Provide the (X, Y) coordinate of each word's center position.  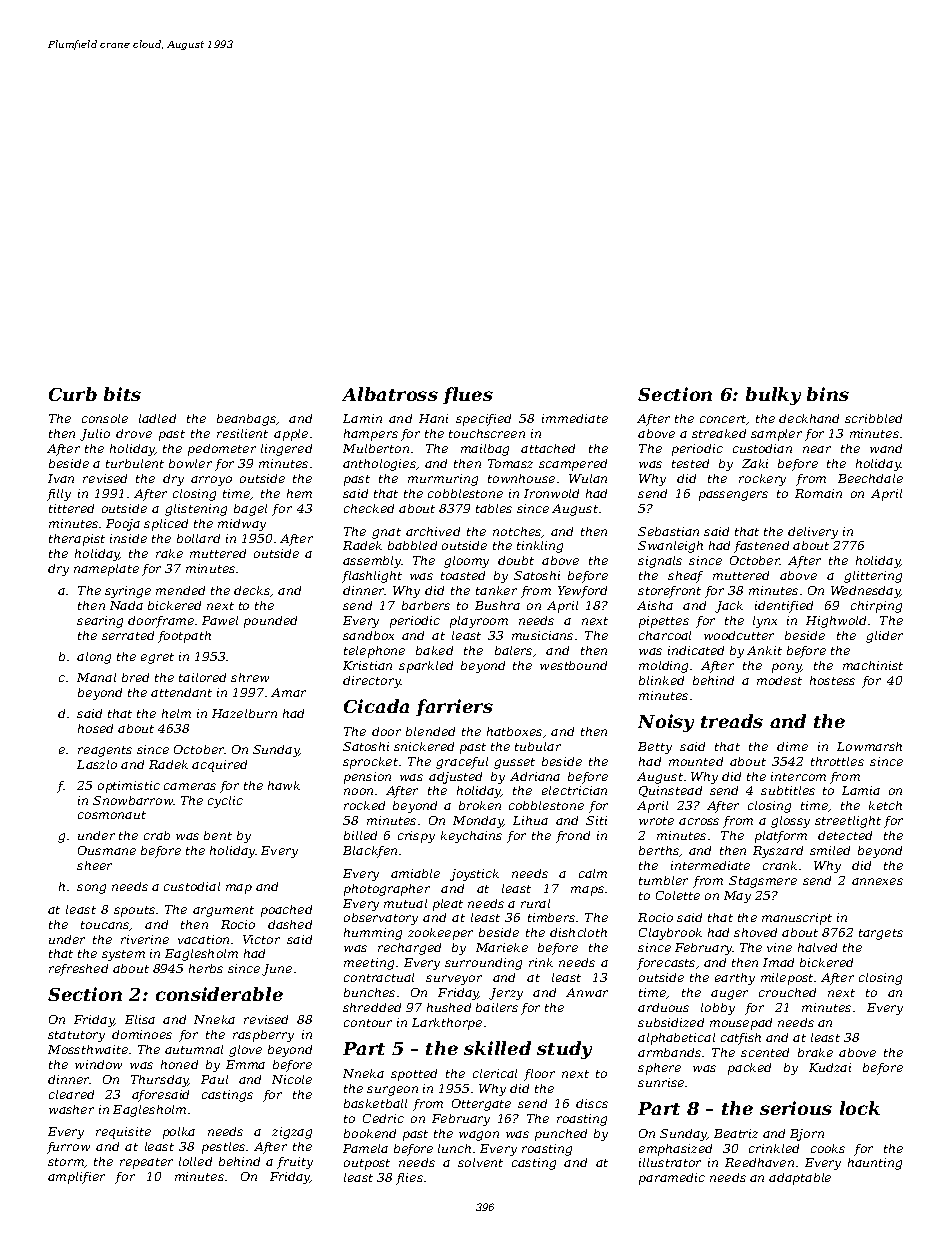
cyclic (225, 802)
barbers (426, 605)
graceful (462, 763)
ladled (157, 418)
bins (828, 394)
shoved (755, 932)
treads (732, 721)
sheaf (685, 577)
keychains (471, 837)
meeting (369, 964)
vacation (203, 939)
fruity (295, 1163)
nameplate (106, 570)
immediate (575, 418)
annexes (877, 881)
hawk (284, 785)
